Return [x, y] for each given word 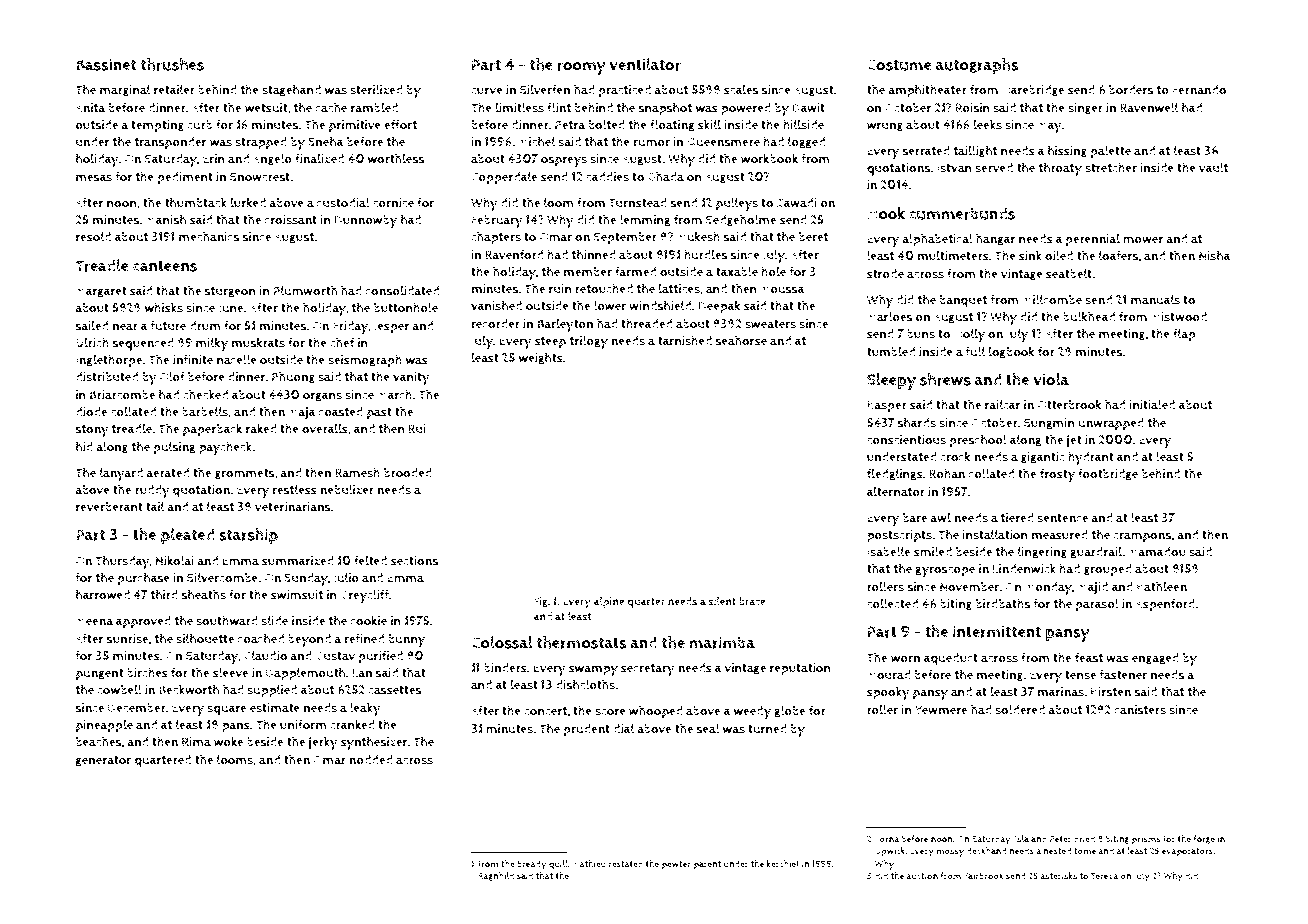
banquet [963, 301]
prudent [586, 730]
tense [1080, 675]
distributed [107, 377]
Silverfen [545, 89]
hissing [1067, 151]
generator [103, 761]
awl [940, 517]
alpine [609, 602]
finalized [319, 158]
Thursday [122, 562]
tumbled [891, 351]
